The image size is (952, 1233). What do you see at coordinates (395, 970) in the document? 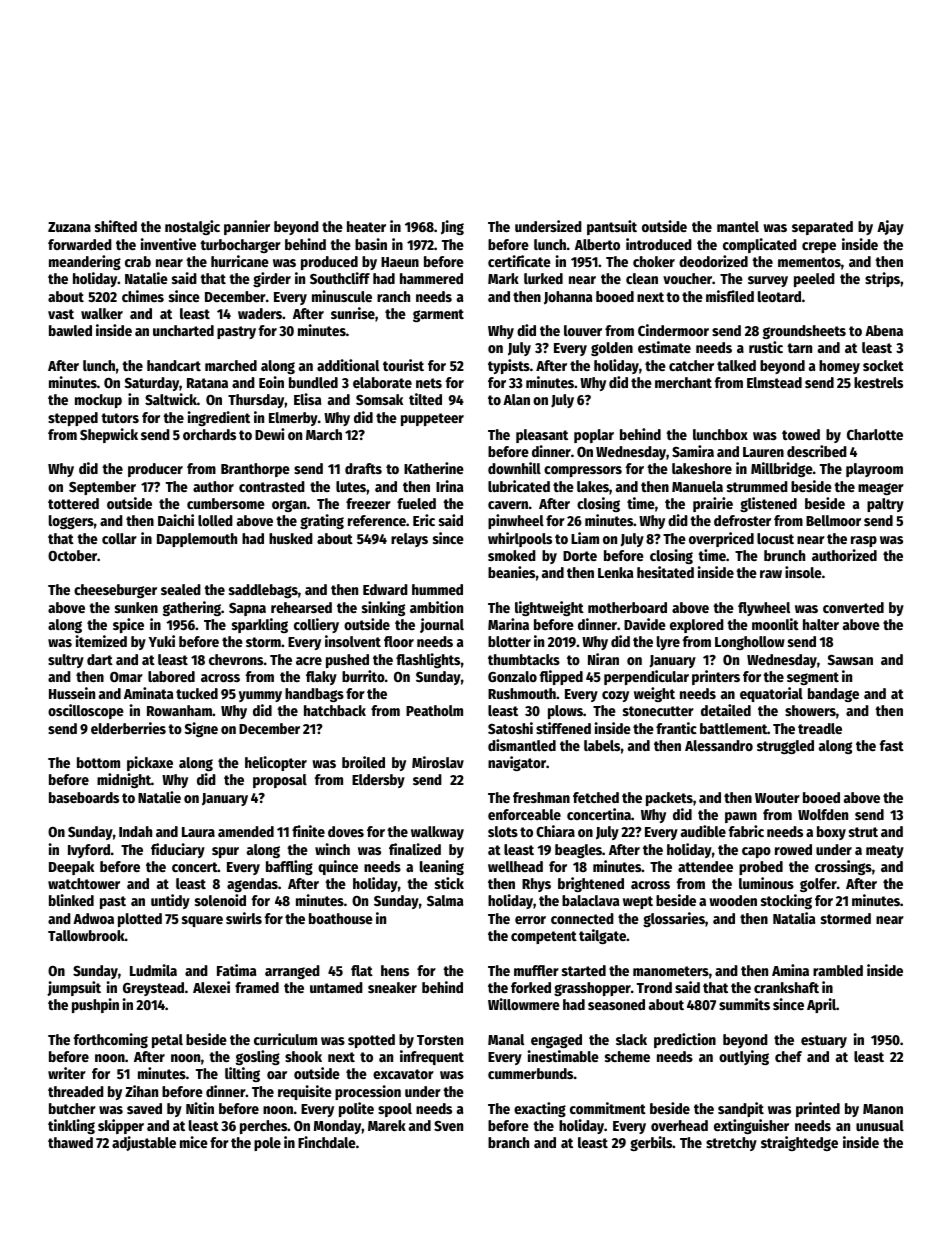
I see `hens` at bounding box center [395, 970].
